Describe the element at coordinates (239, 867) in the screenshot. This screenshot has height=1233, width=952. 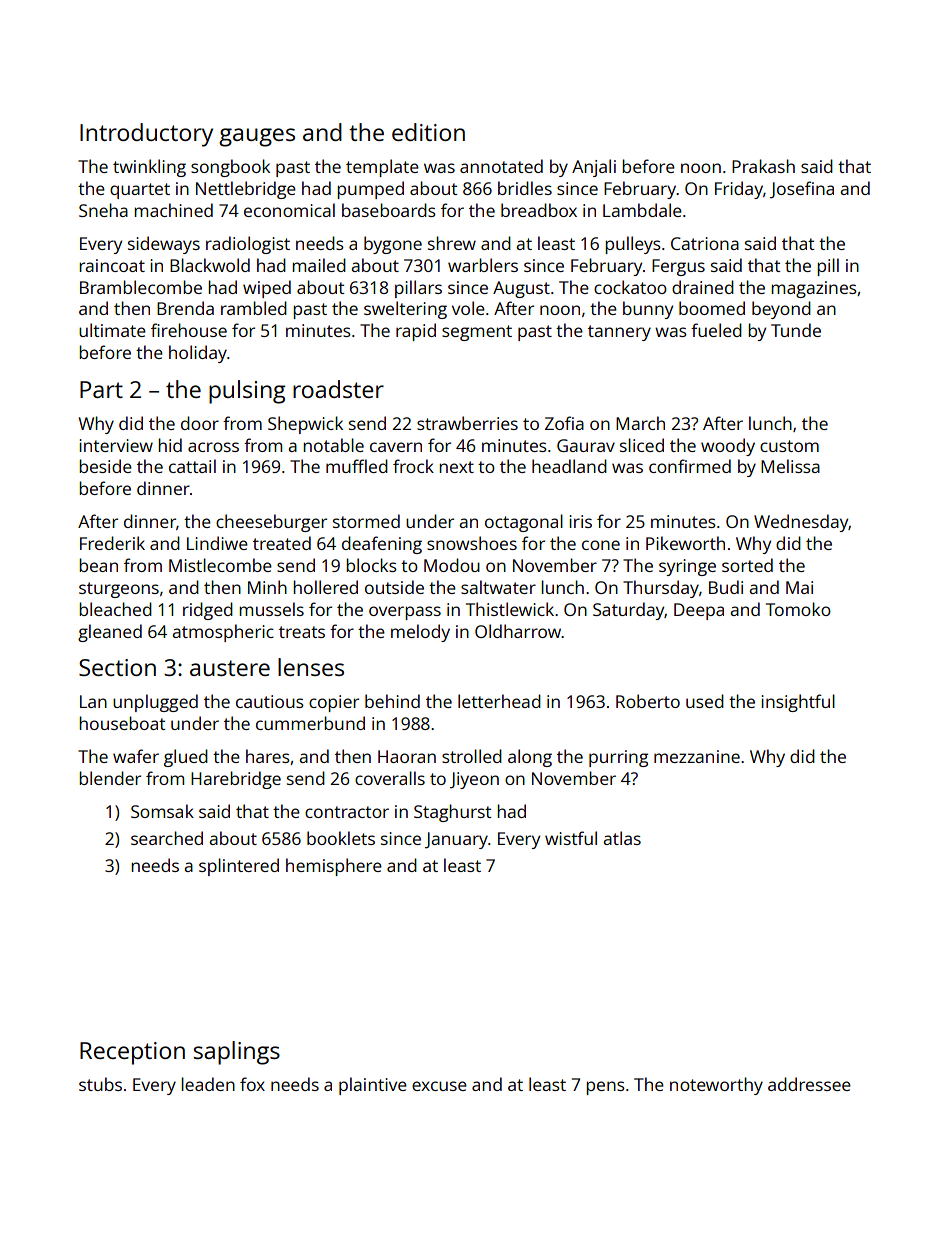
I see `splintered` at that location.
